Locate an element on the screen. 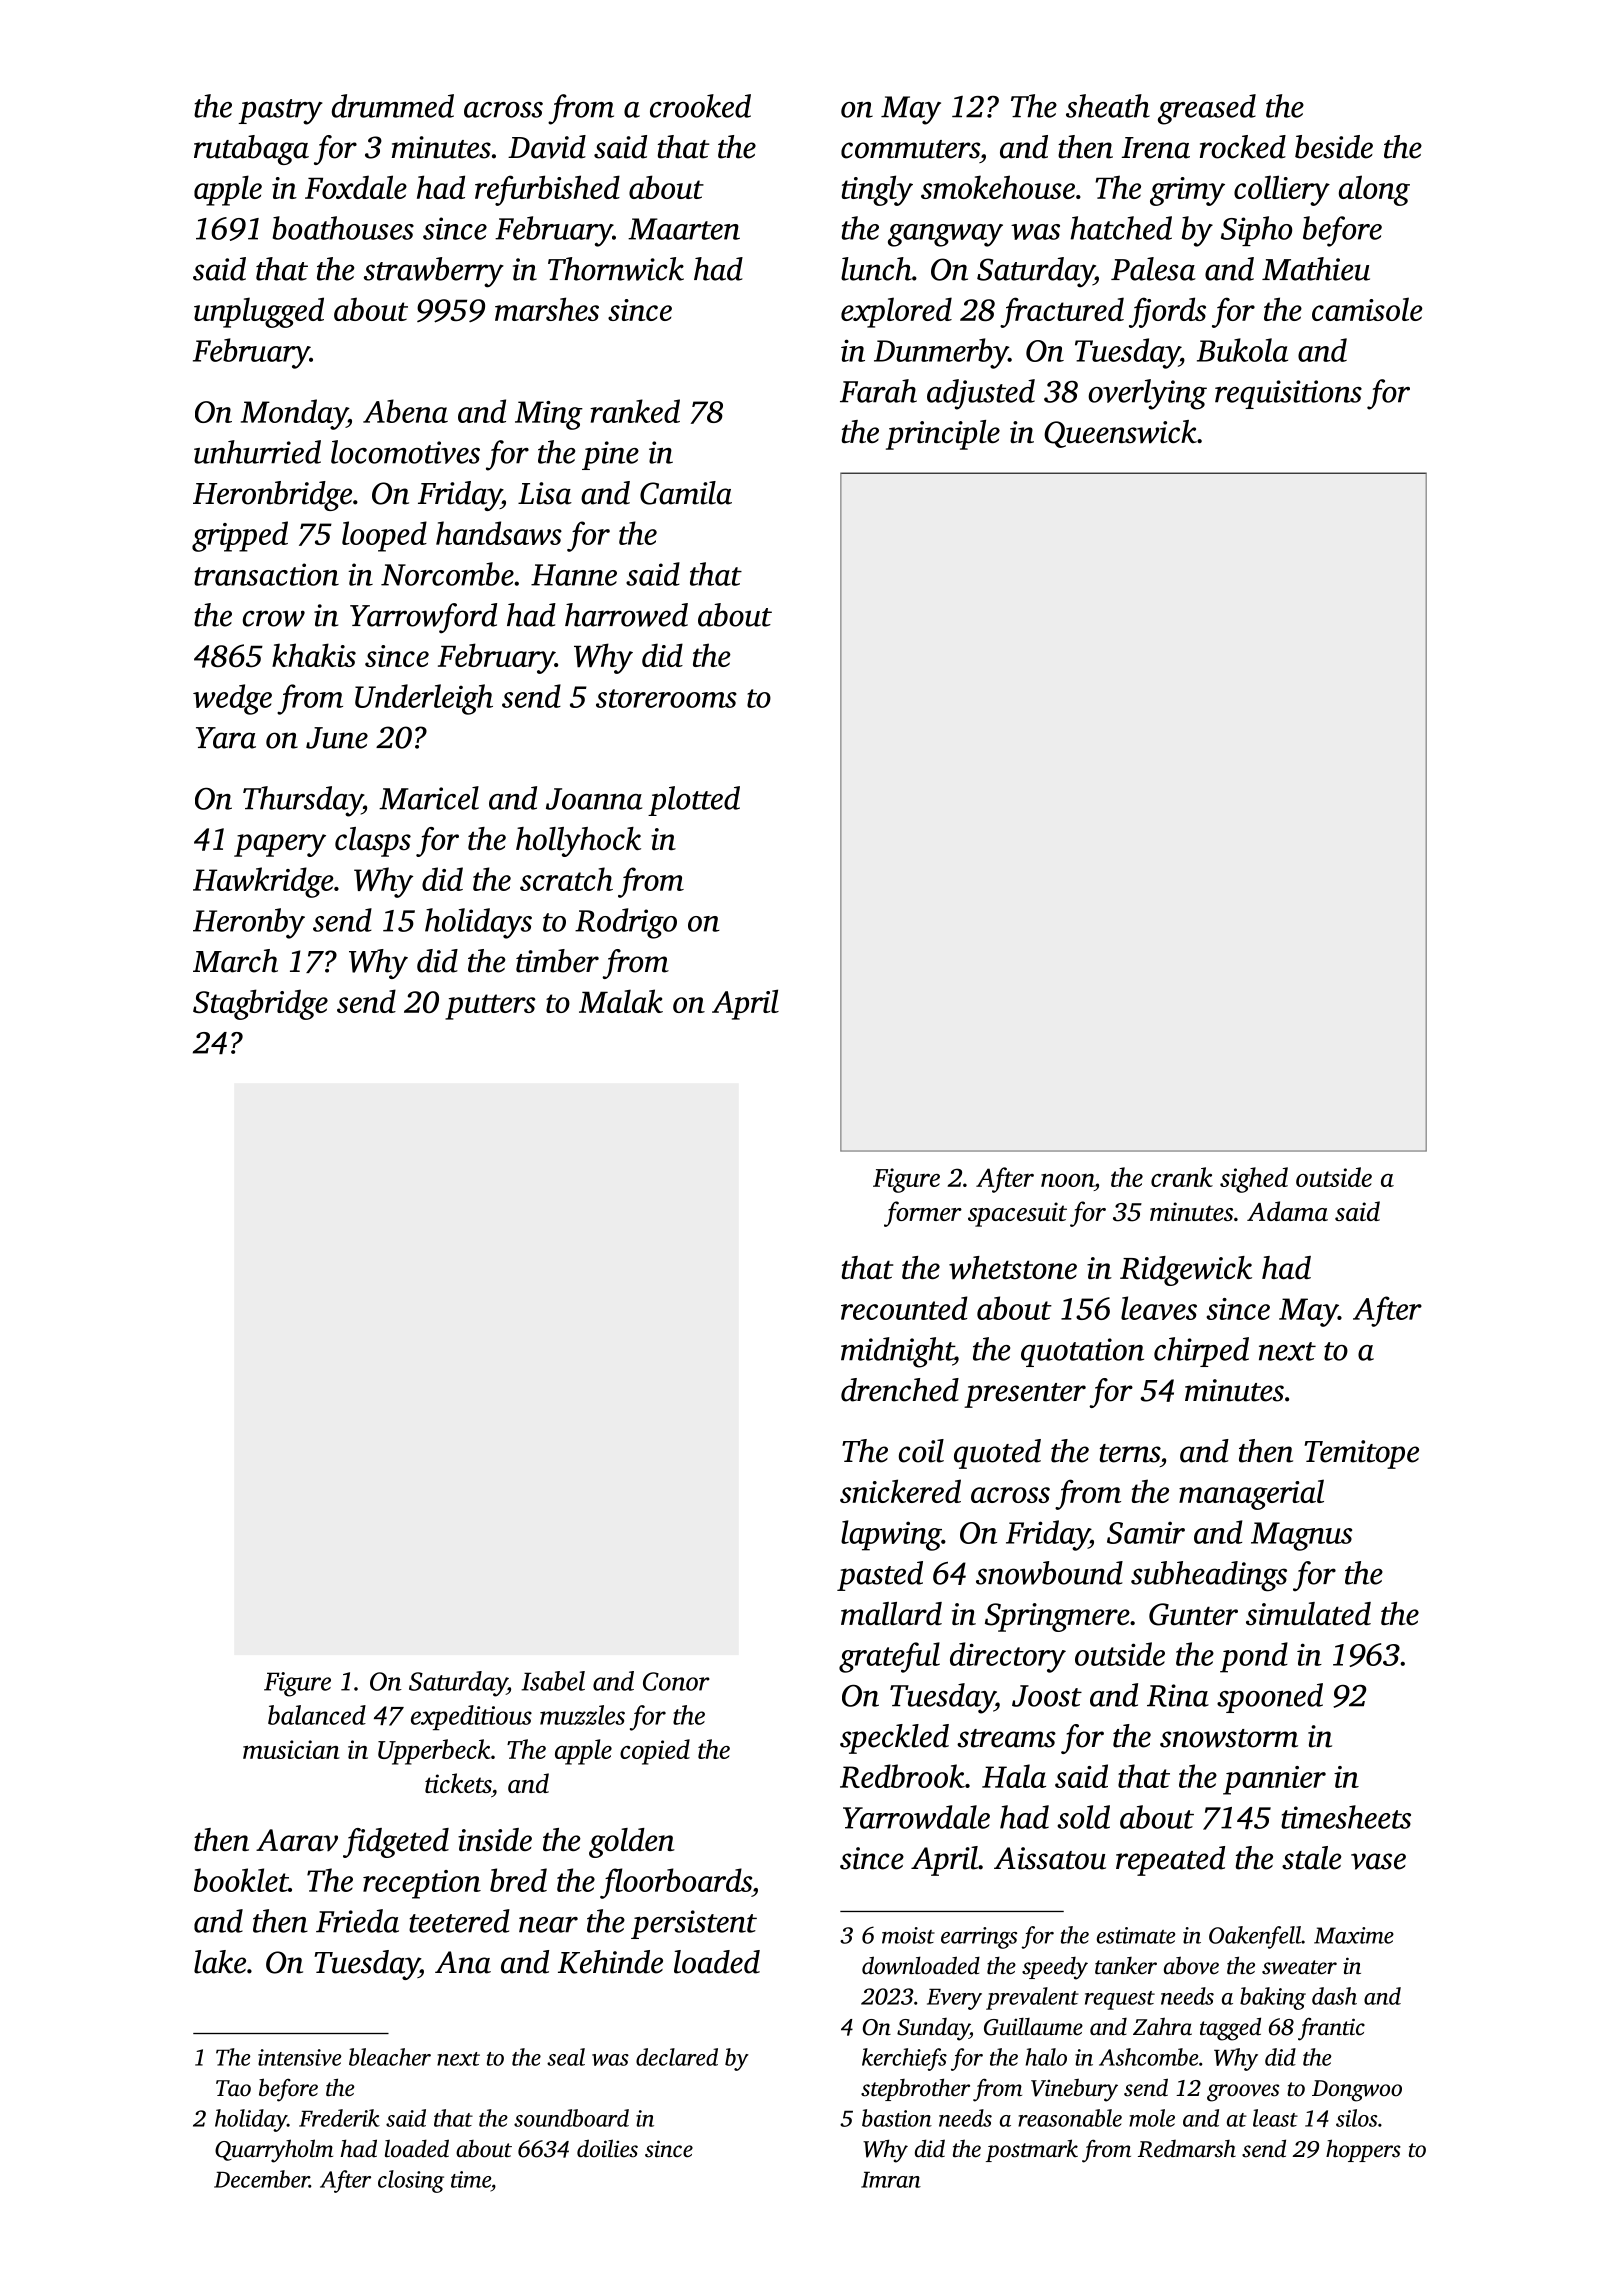  crooked is located at coordinates (700, 106).
